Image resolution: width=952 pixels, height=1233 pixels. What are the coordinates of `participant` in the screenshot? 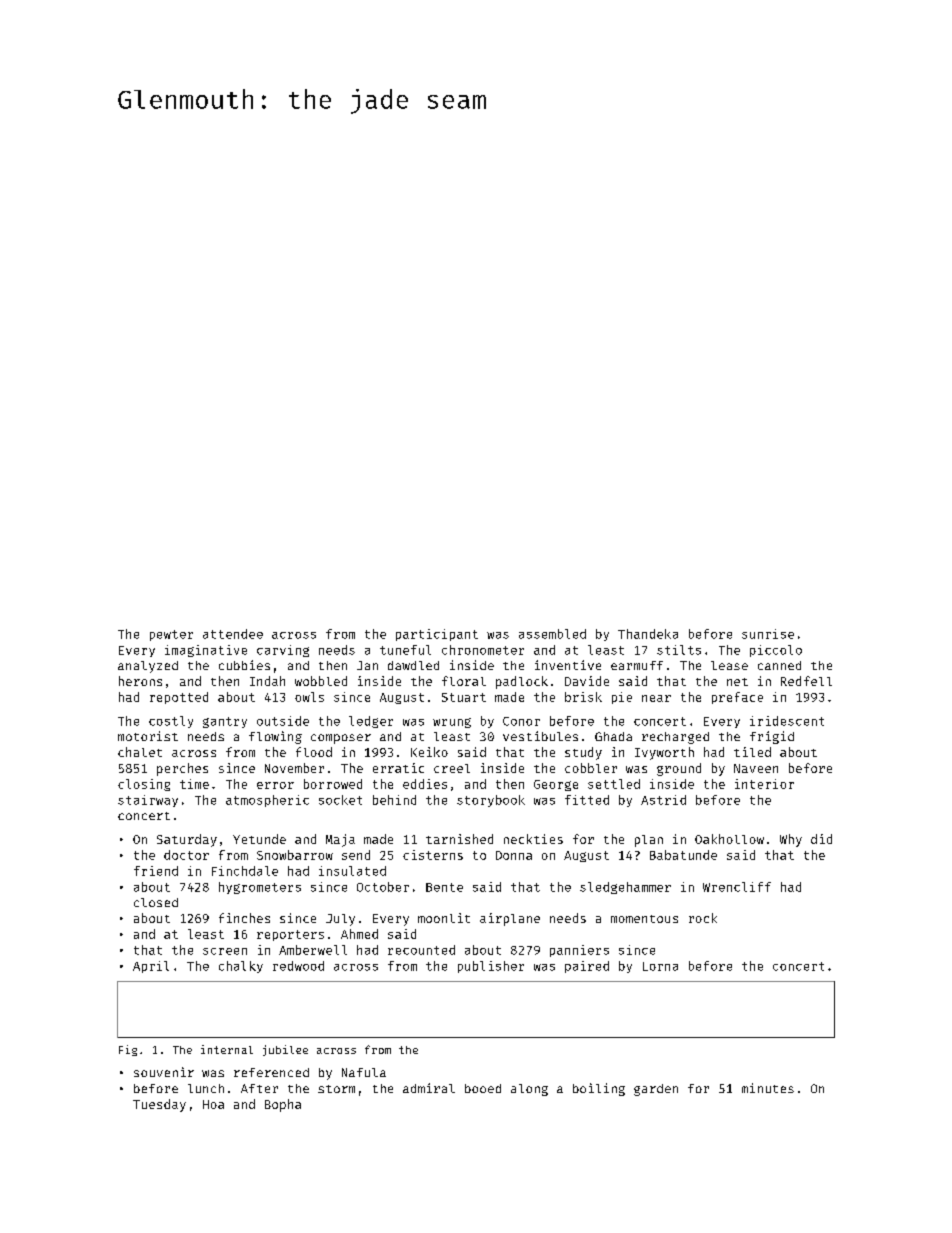 It's located at (437, 635).
